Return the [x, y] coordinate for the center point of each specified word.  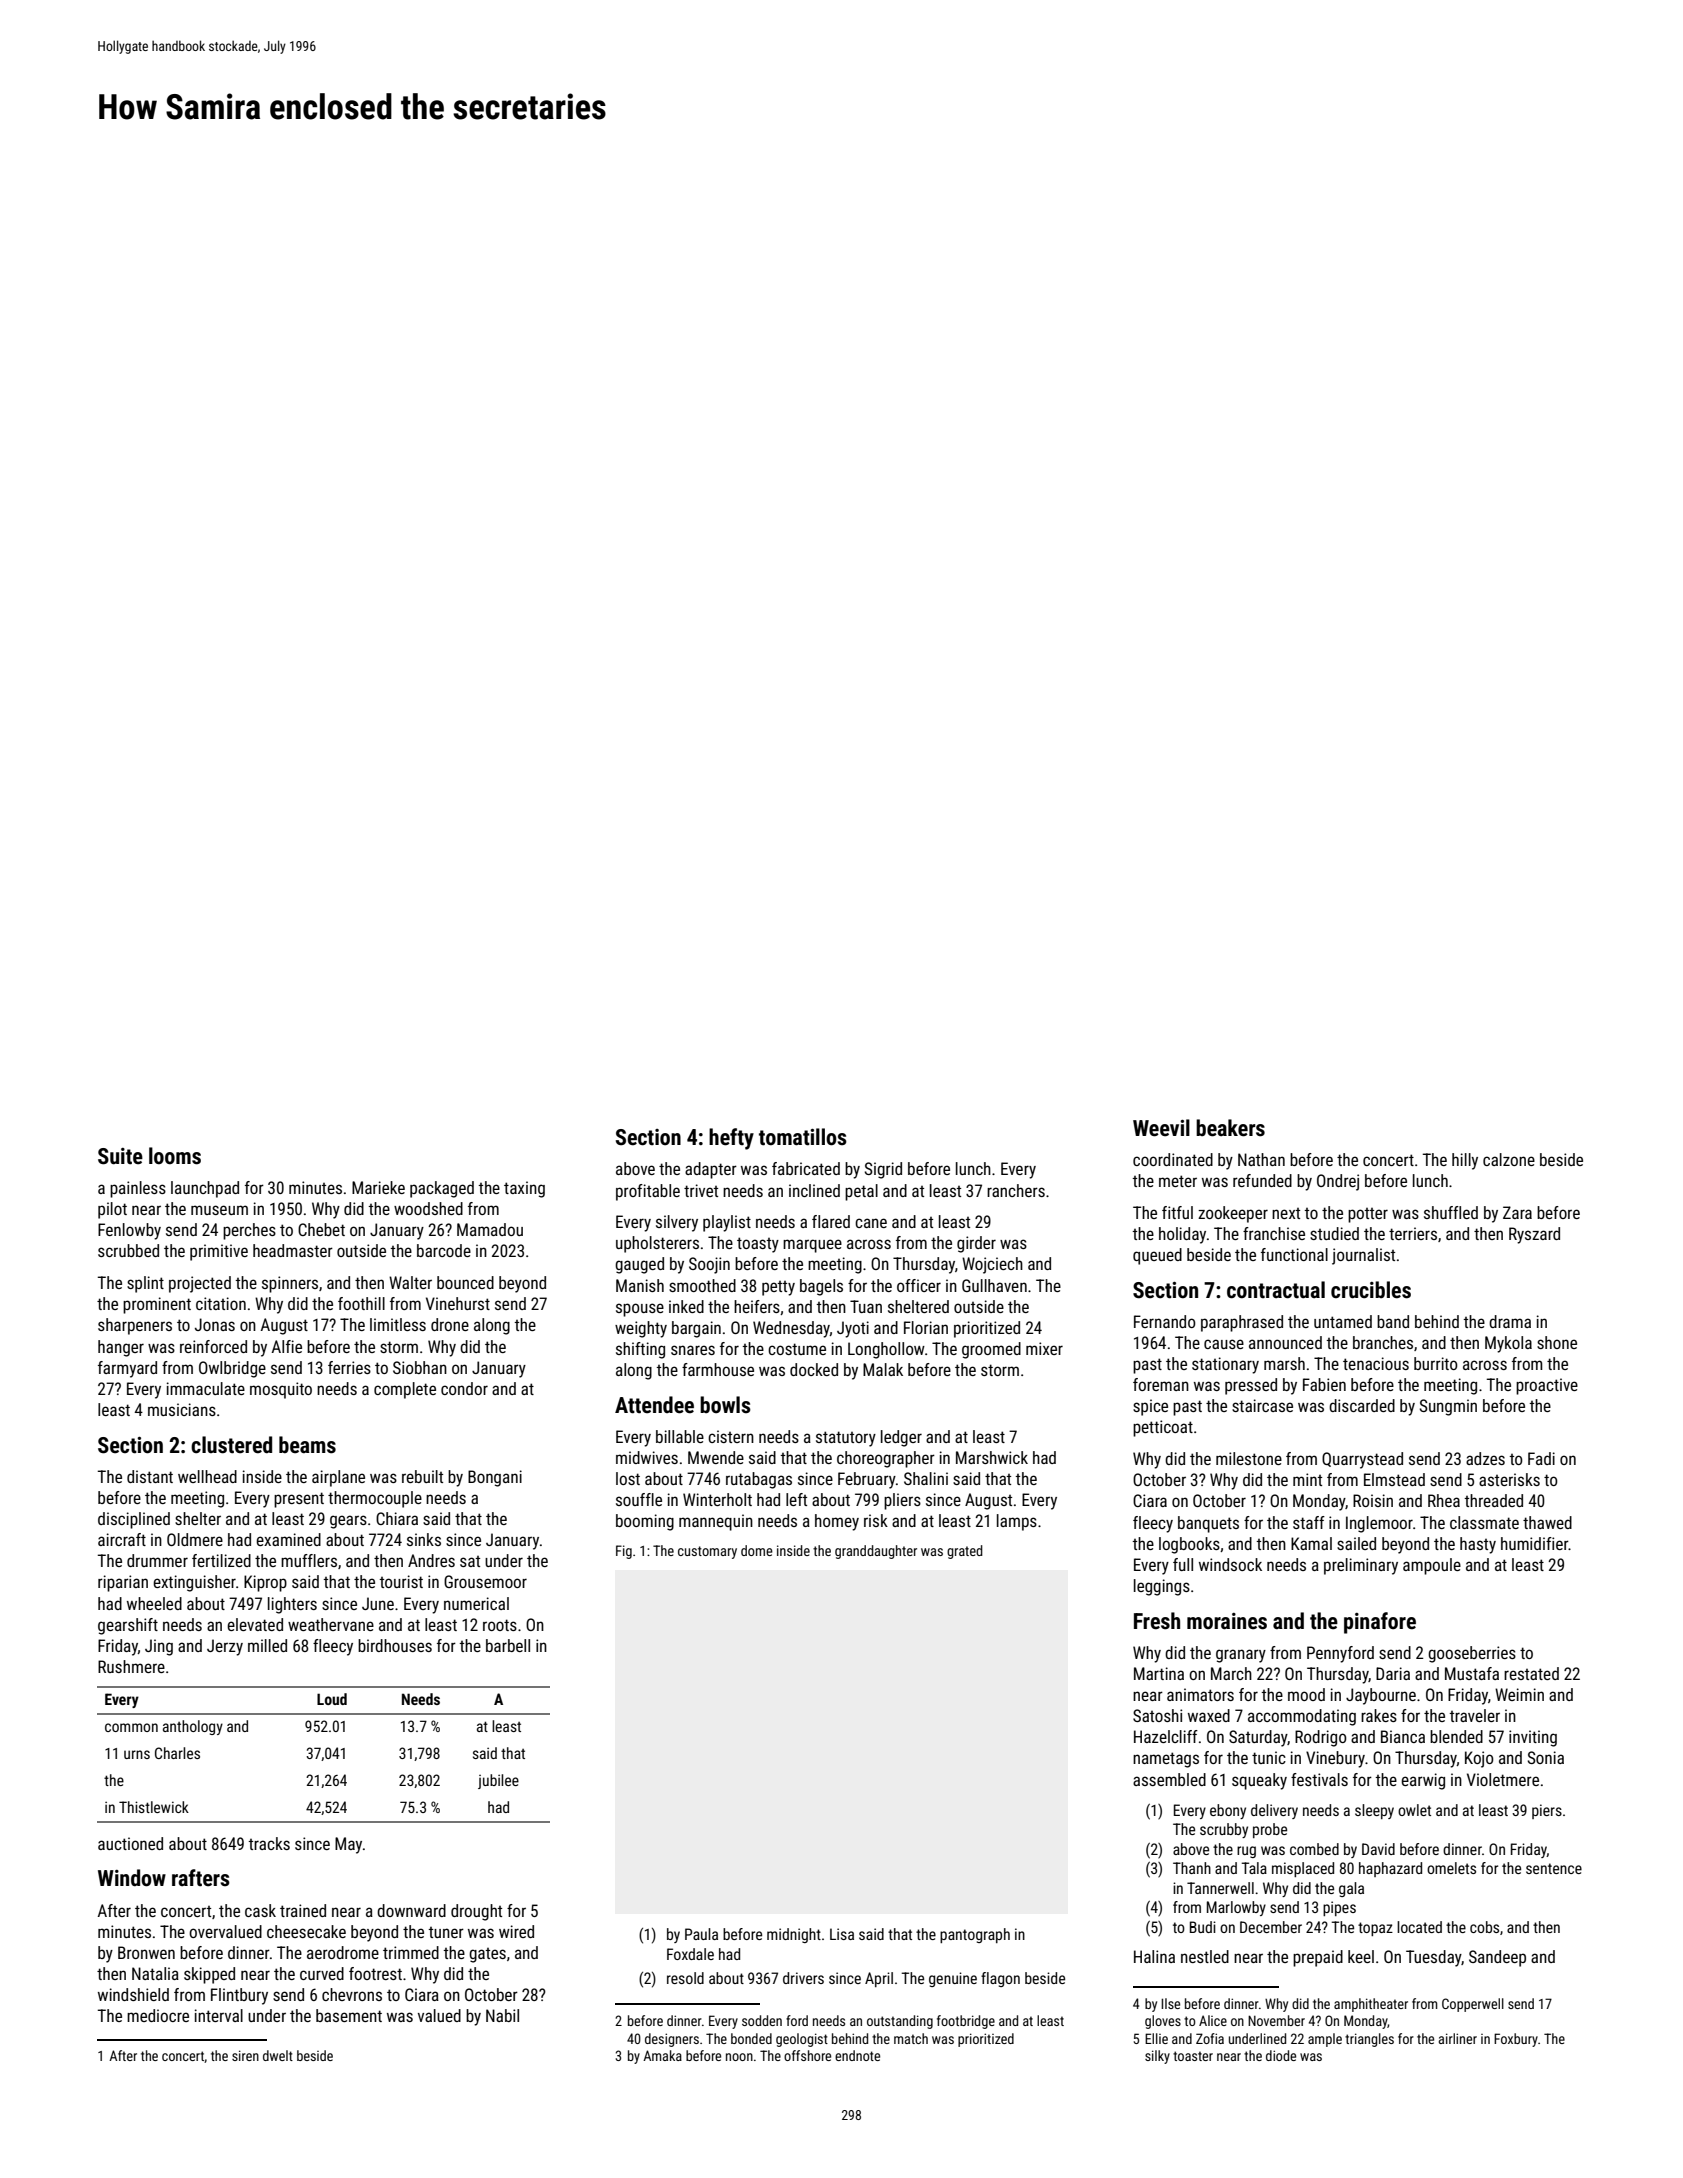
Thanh [1192, 1868]
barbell [508, 1645]
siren [245, 2055]
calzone [1509, 1159]
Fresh [1157, 1621]
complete [405, 1390]
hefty [731, 1139]
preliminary [1361, 1566]
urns [137, 1754]
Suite [120, 1156]
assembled [1169, 1779]
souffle [639, 1499]
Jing [159, 1647]
